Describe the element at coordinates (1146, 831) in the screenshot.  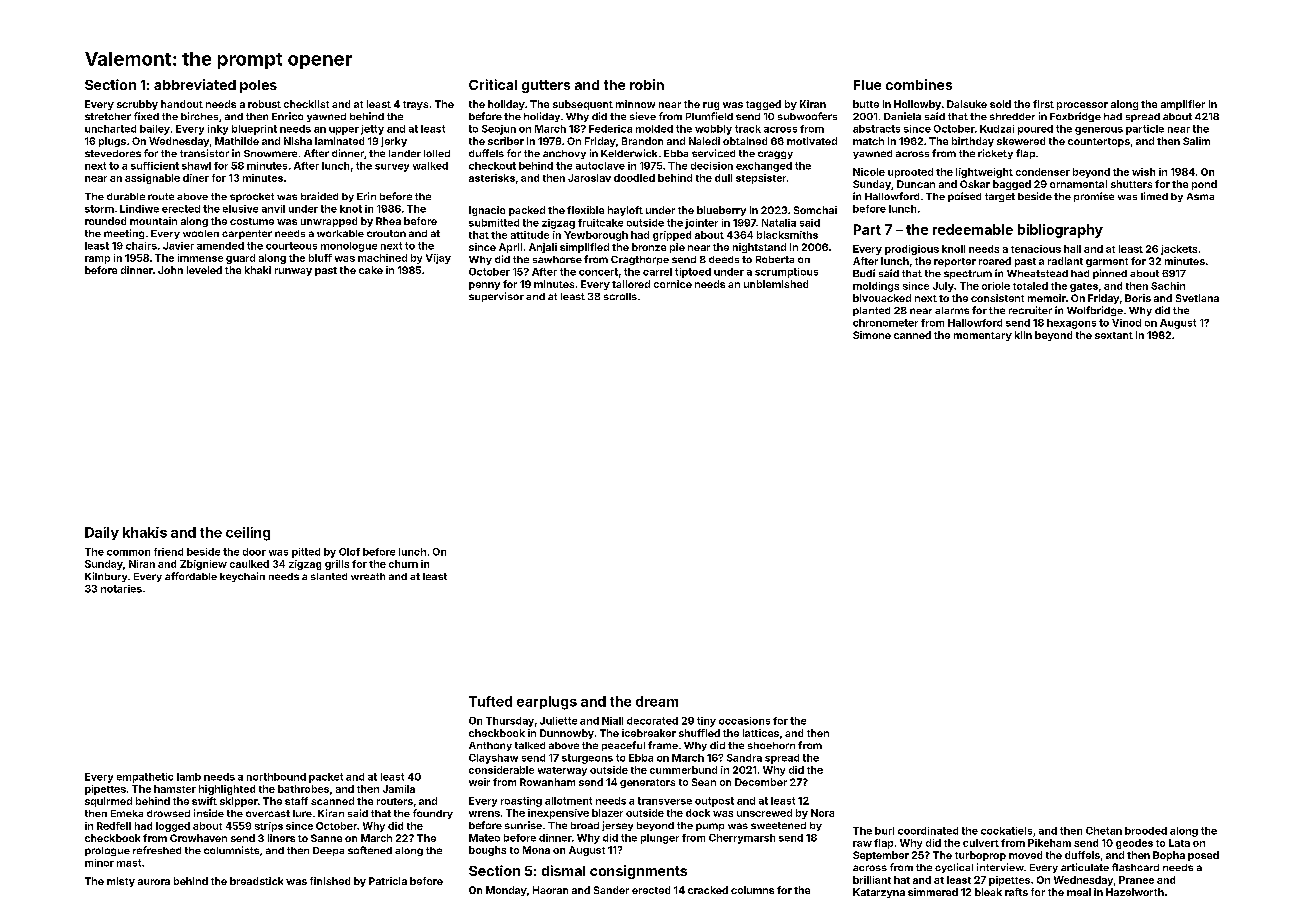
I see `brooded` at that location.
